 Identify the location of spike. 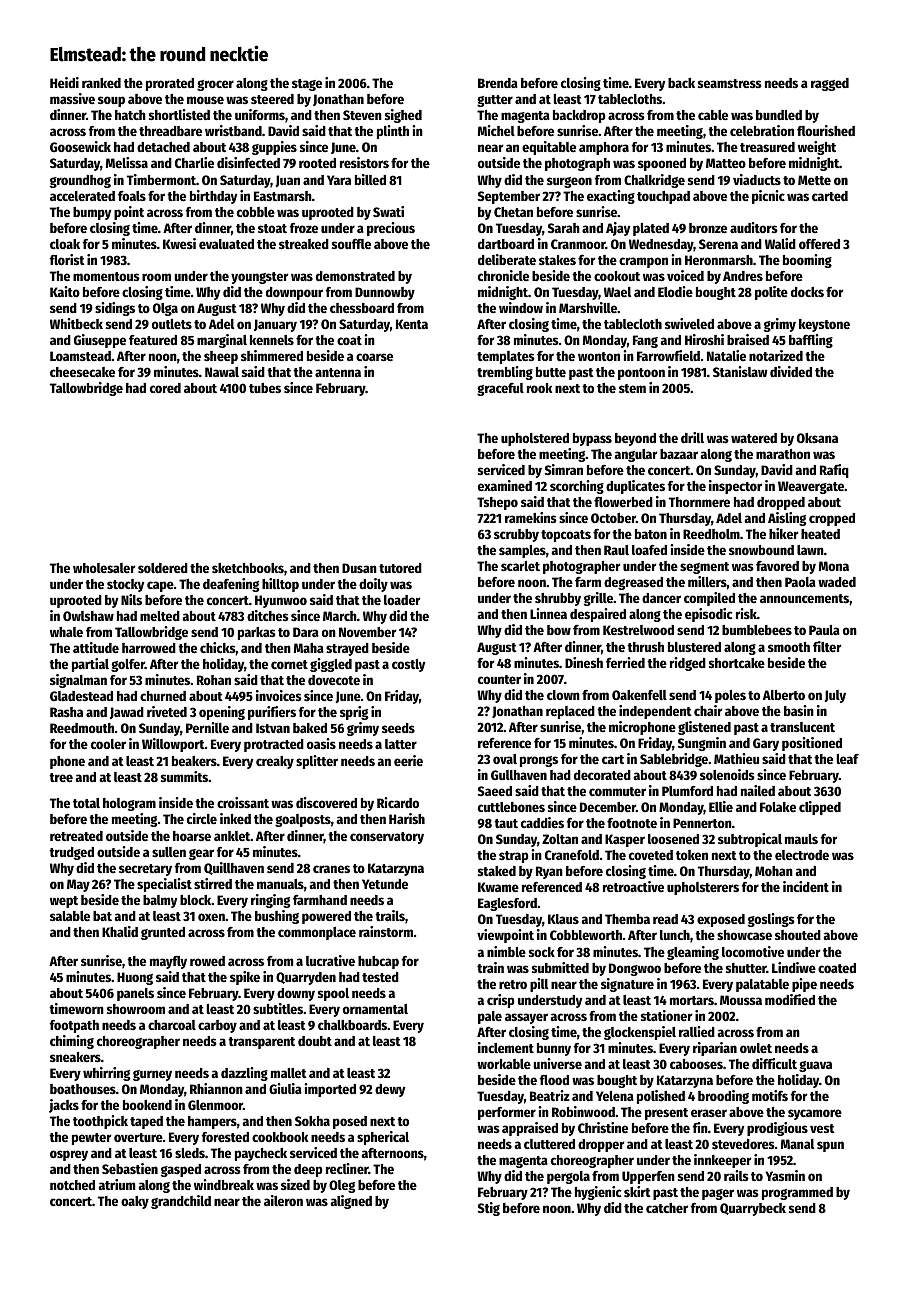
(245, 978).
